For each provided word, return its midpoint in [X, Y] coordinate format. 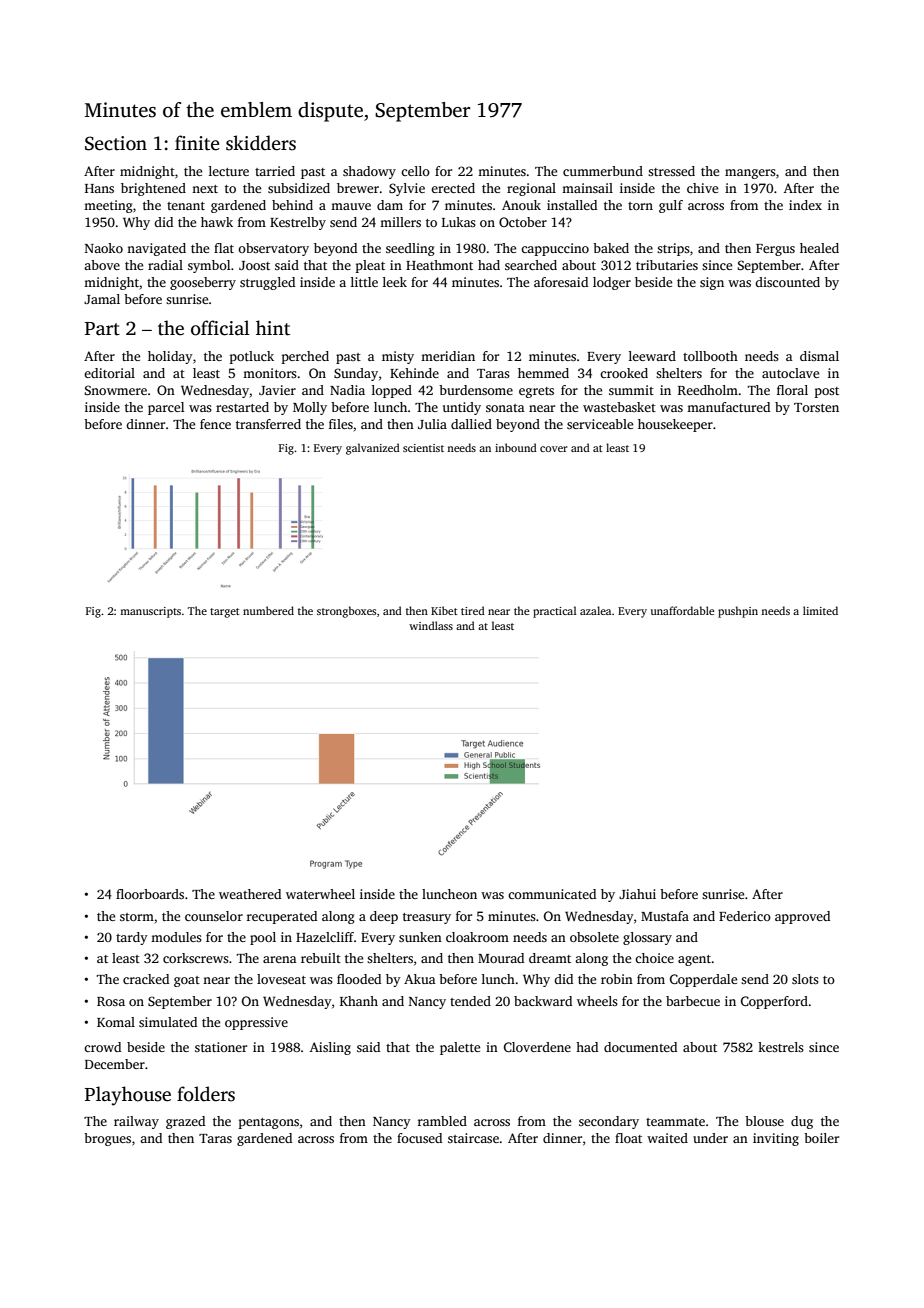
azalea [595, 610]
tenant [186, 206]
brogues [107, 1139]
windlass [431, 625]
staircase [473, 1138]
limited [820, 610]
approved [802, 917]
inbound [516, 447]
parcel [166, 408]
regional [531, 189]
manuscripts [150, 612]
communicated [552, 894]
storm [137, 917]
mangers [750, 174]
